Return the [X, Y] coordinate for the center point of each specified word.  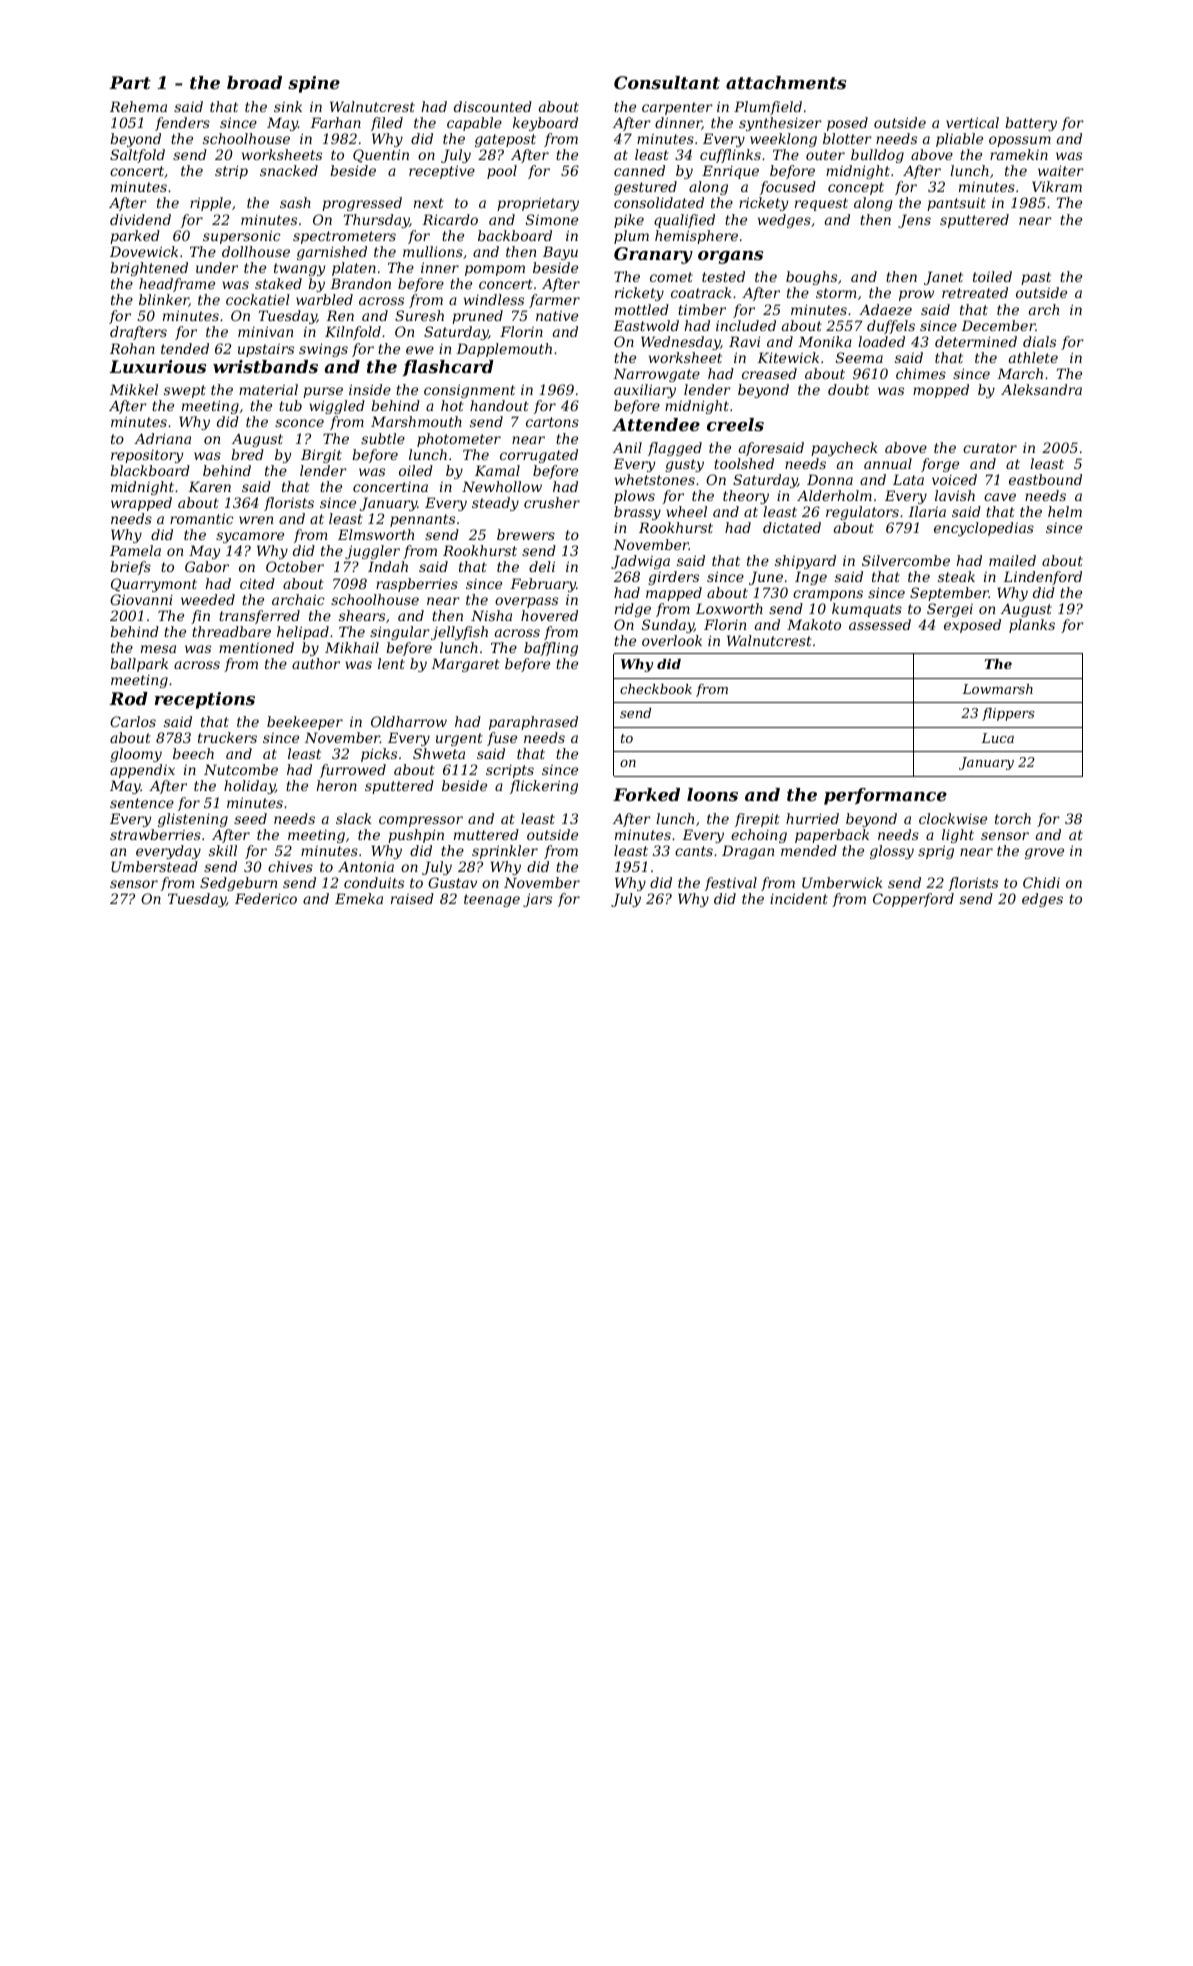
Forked [646, 794]
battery [1031, 124]
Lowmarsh [997, 689]
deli [542, 566]
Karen [209, 486]
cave [1000, 497]
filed [387, 124]
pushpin [416, 836]
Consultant [667, 82]
